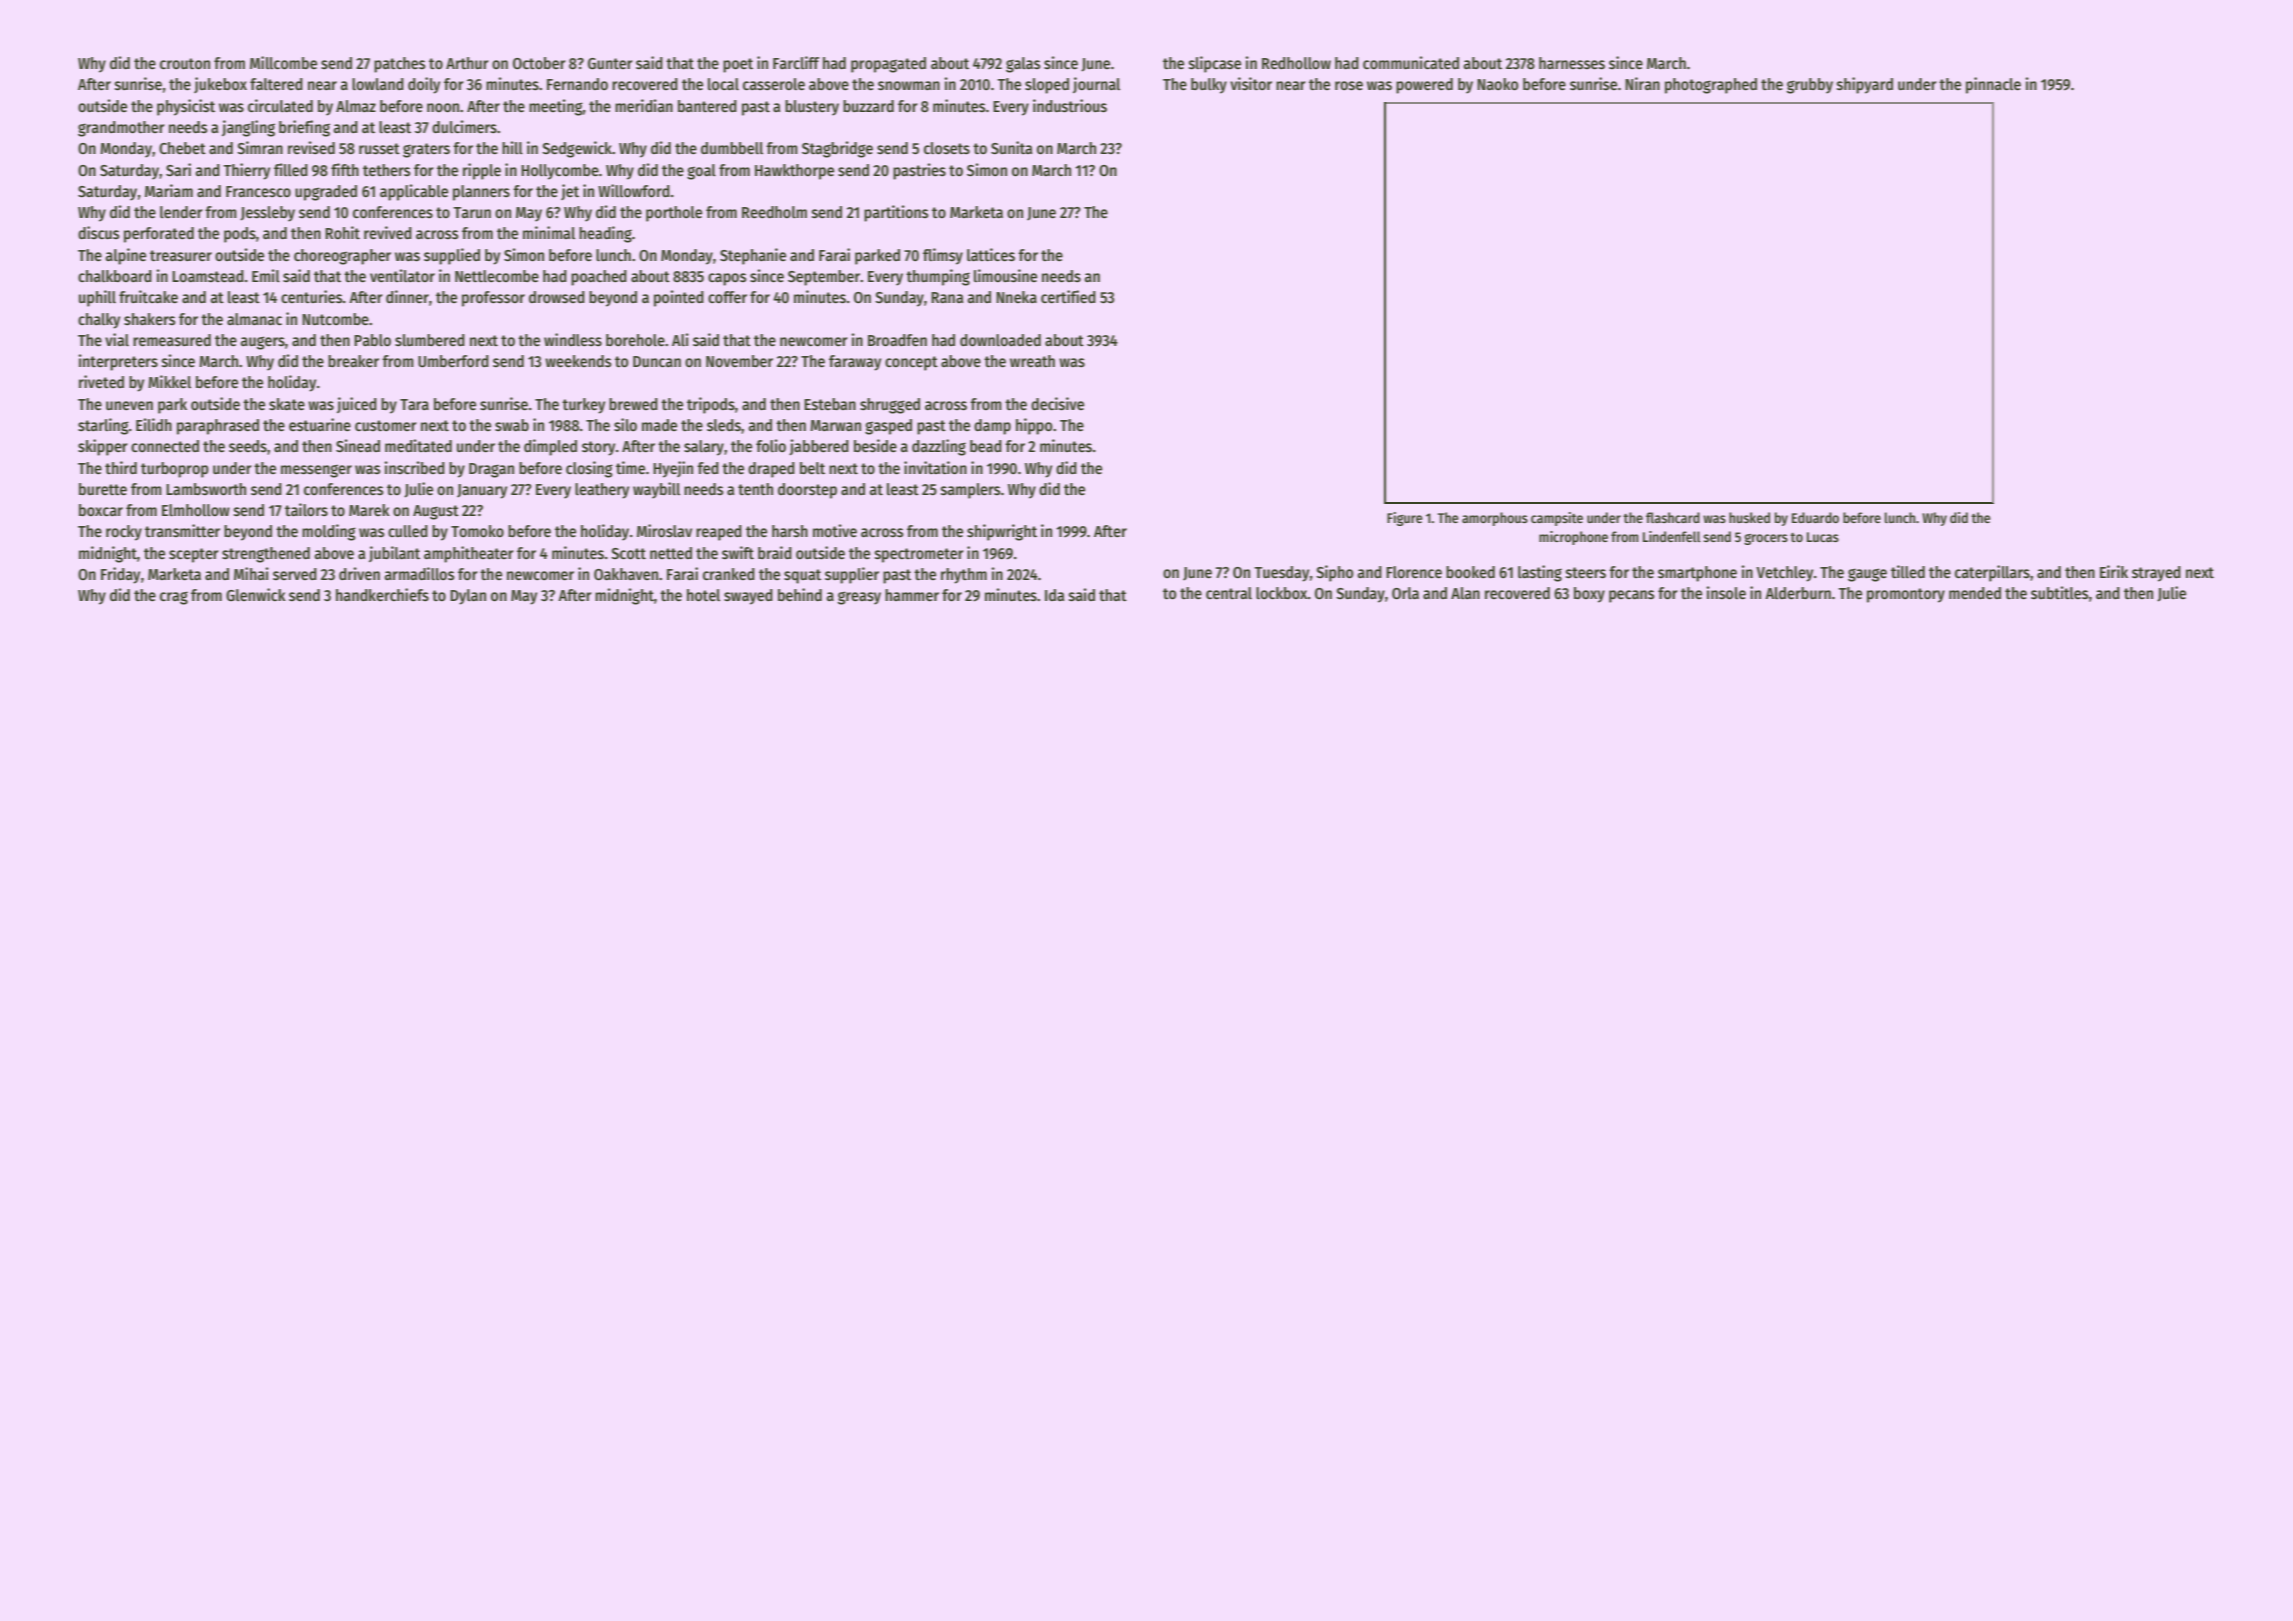 The width and height of the document is (2293, 1621). Describe the element at coordinates (394, 554) in the document. I see `jubilant` at that location.
